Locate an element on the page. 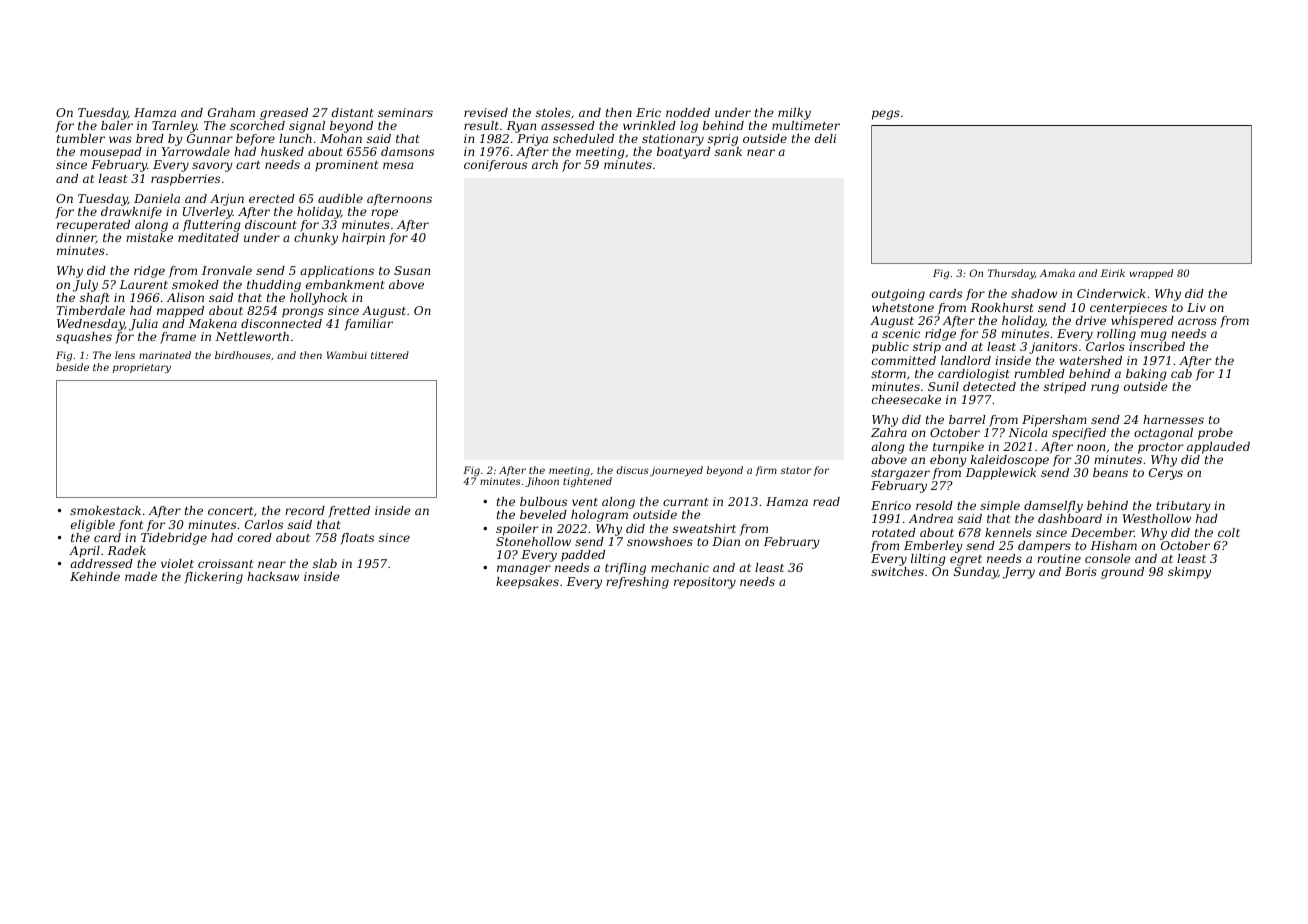  watershed is located at coordinates (1091, 360).
